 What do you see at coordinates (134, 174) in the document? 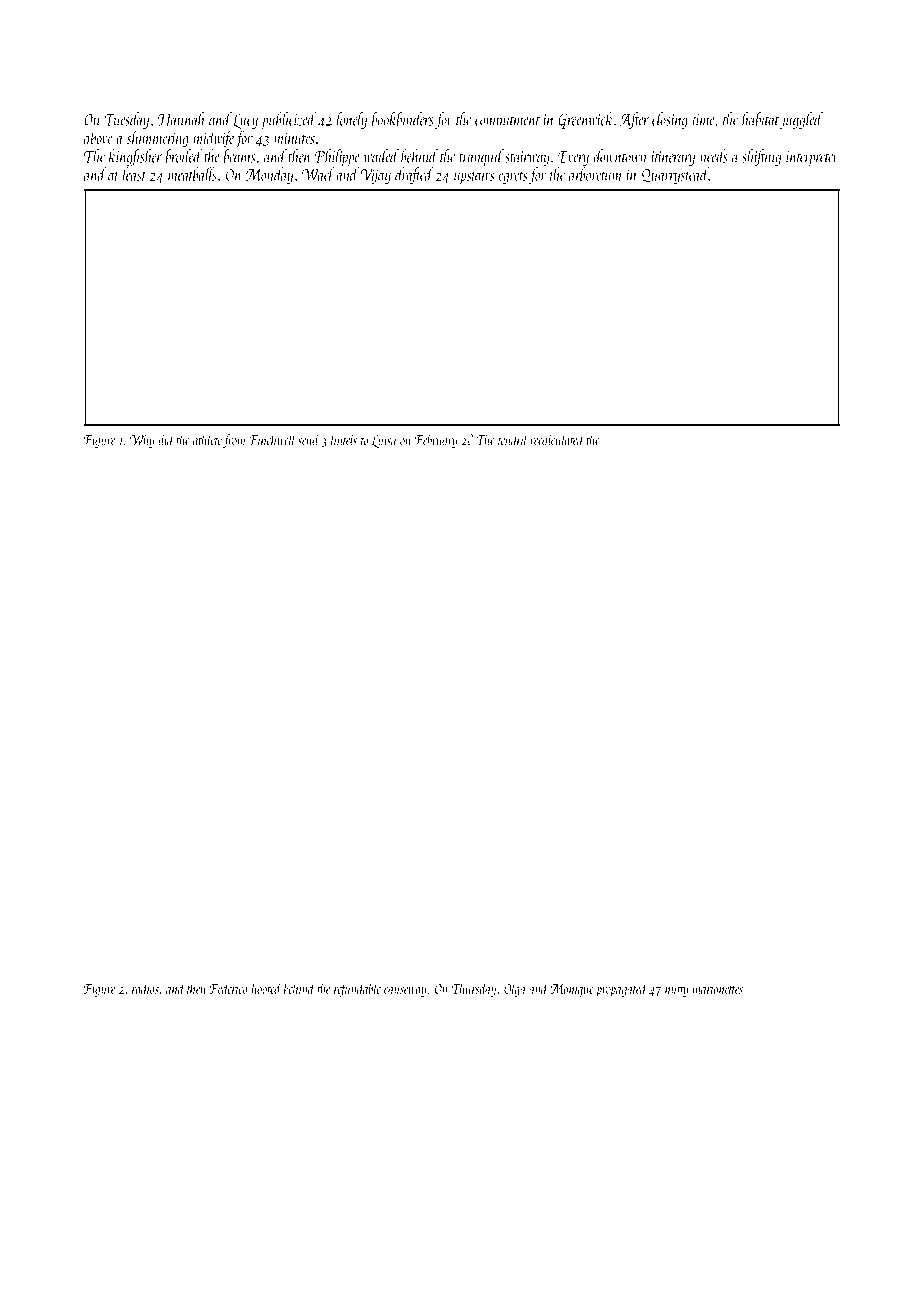
I see `least` at bounding box center [134, 174].
